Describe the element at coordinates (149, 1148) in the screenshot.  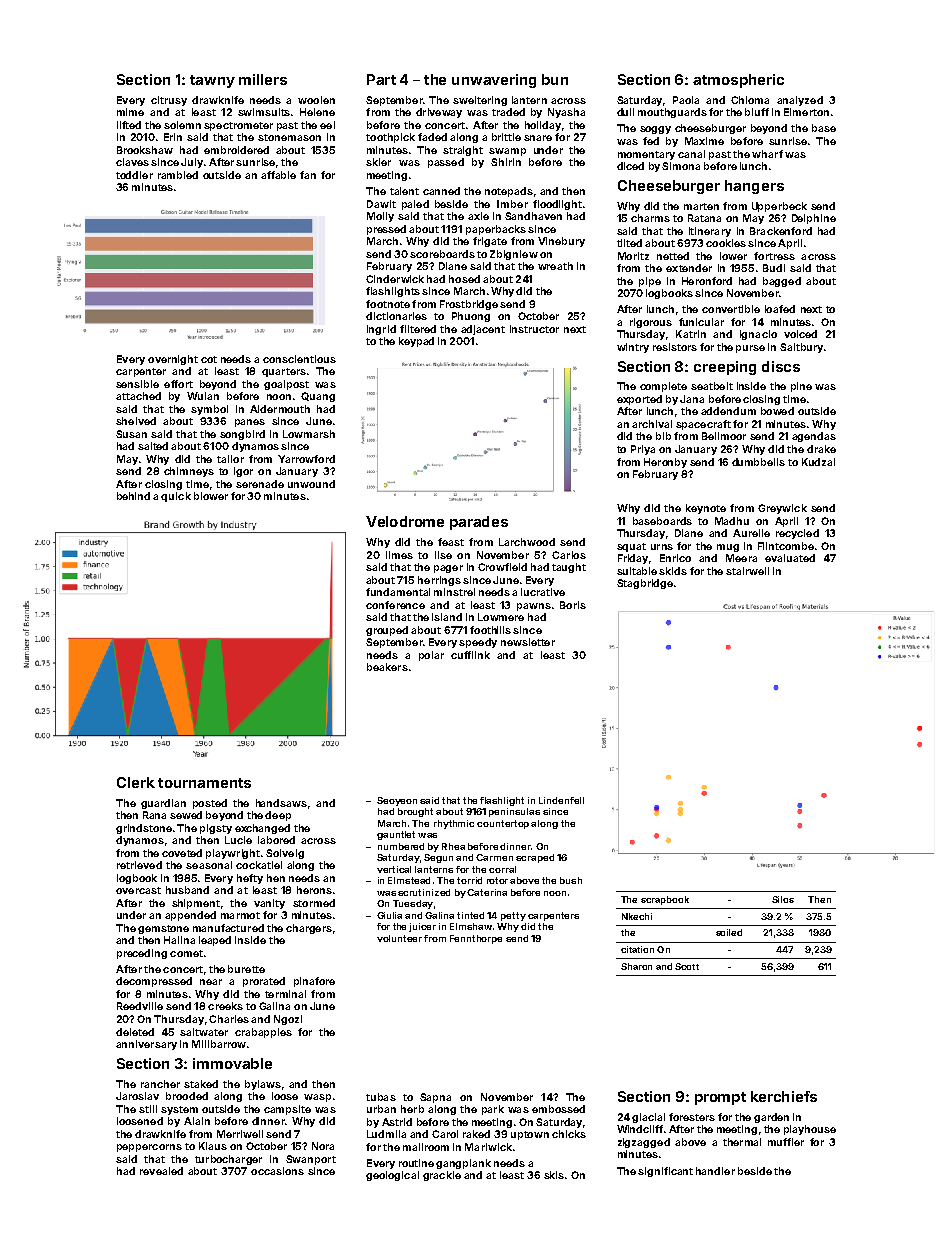
I see `peppercorns` at that location.
